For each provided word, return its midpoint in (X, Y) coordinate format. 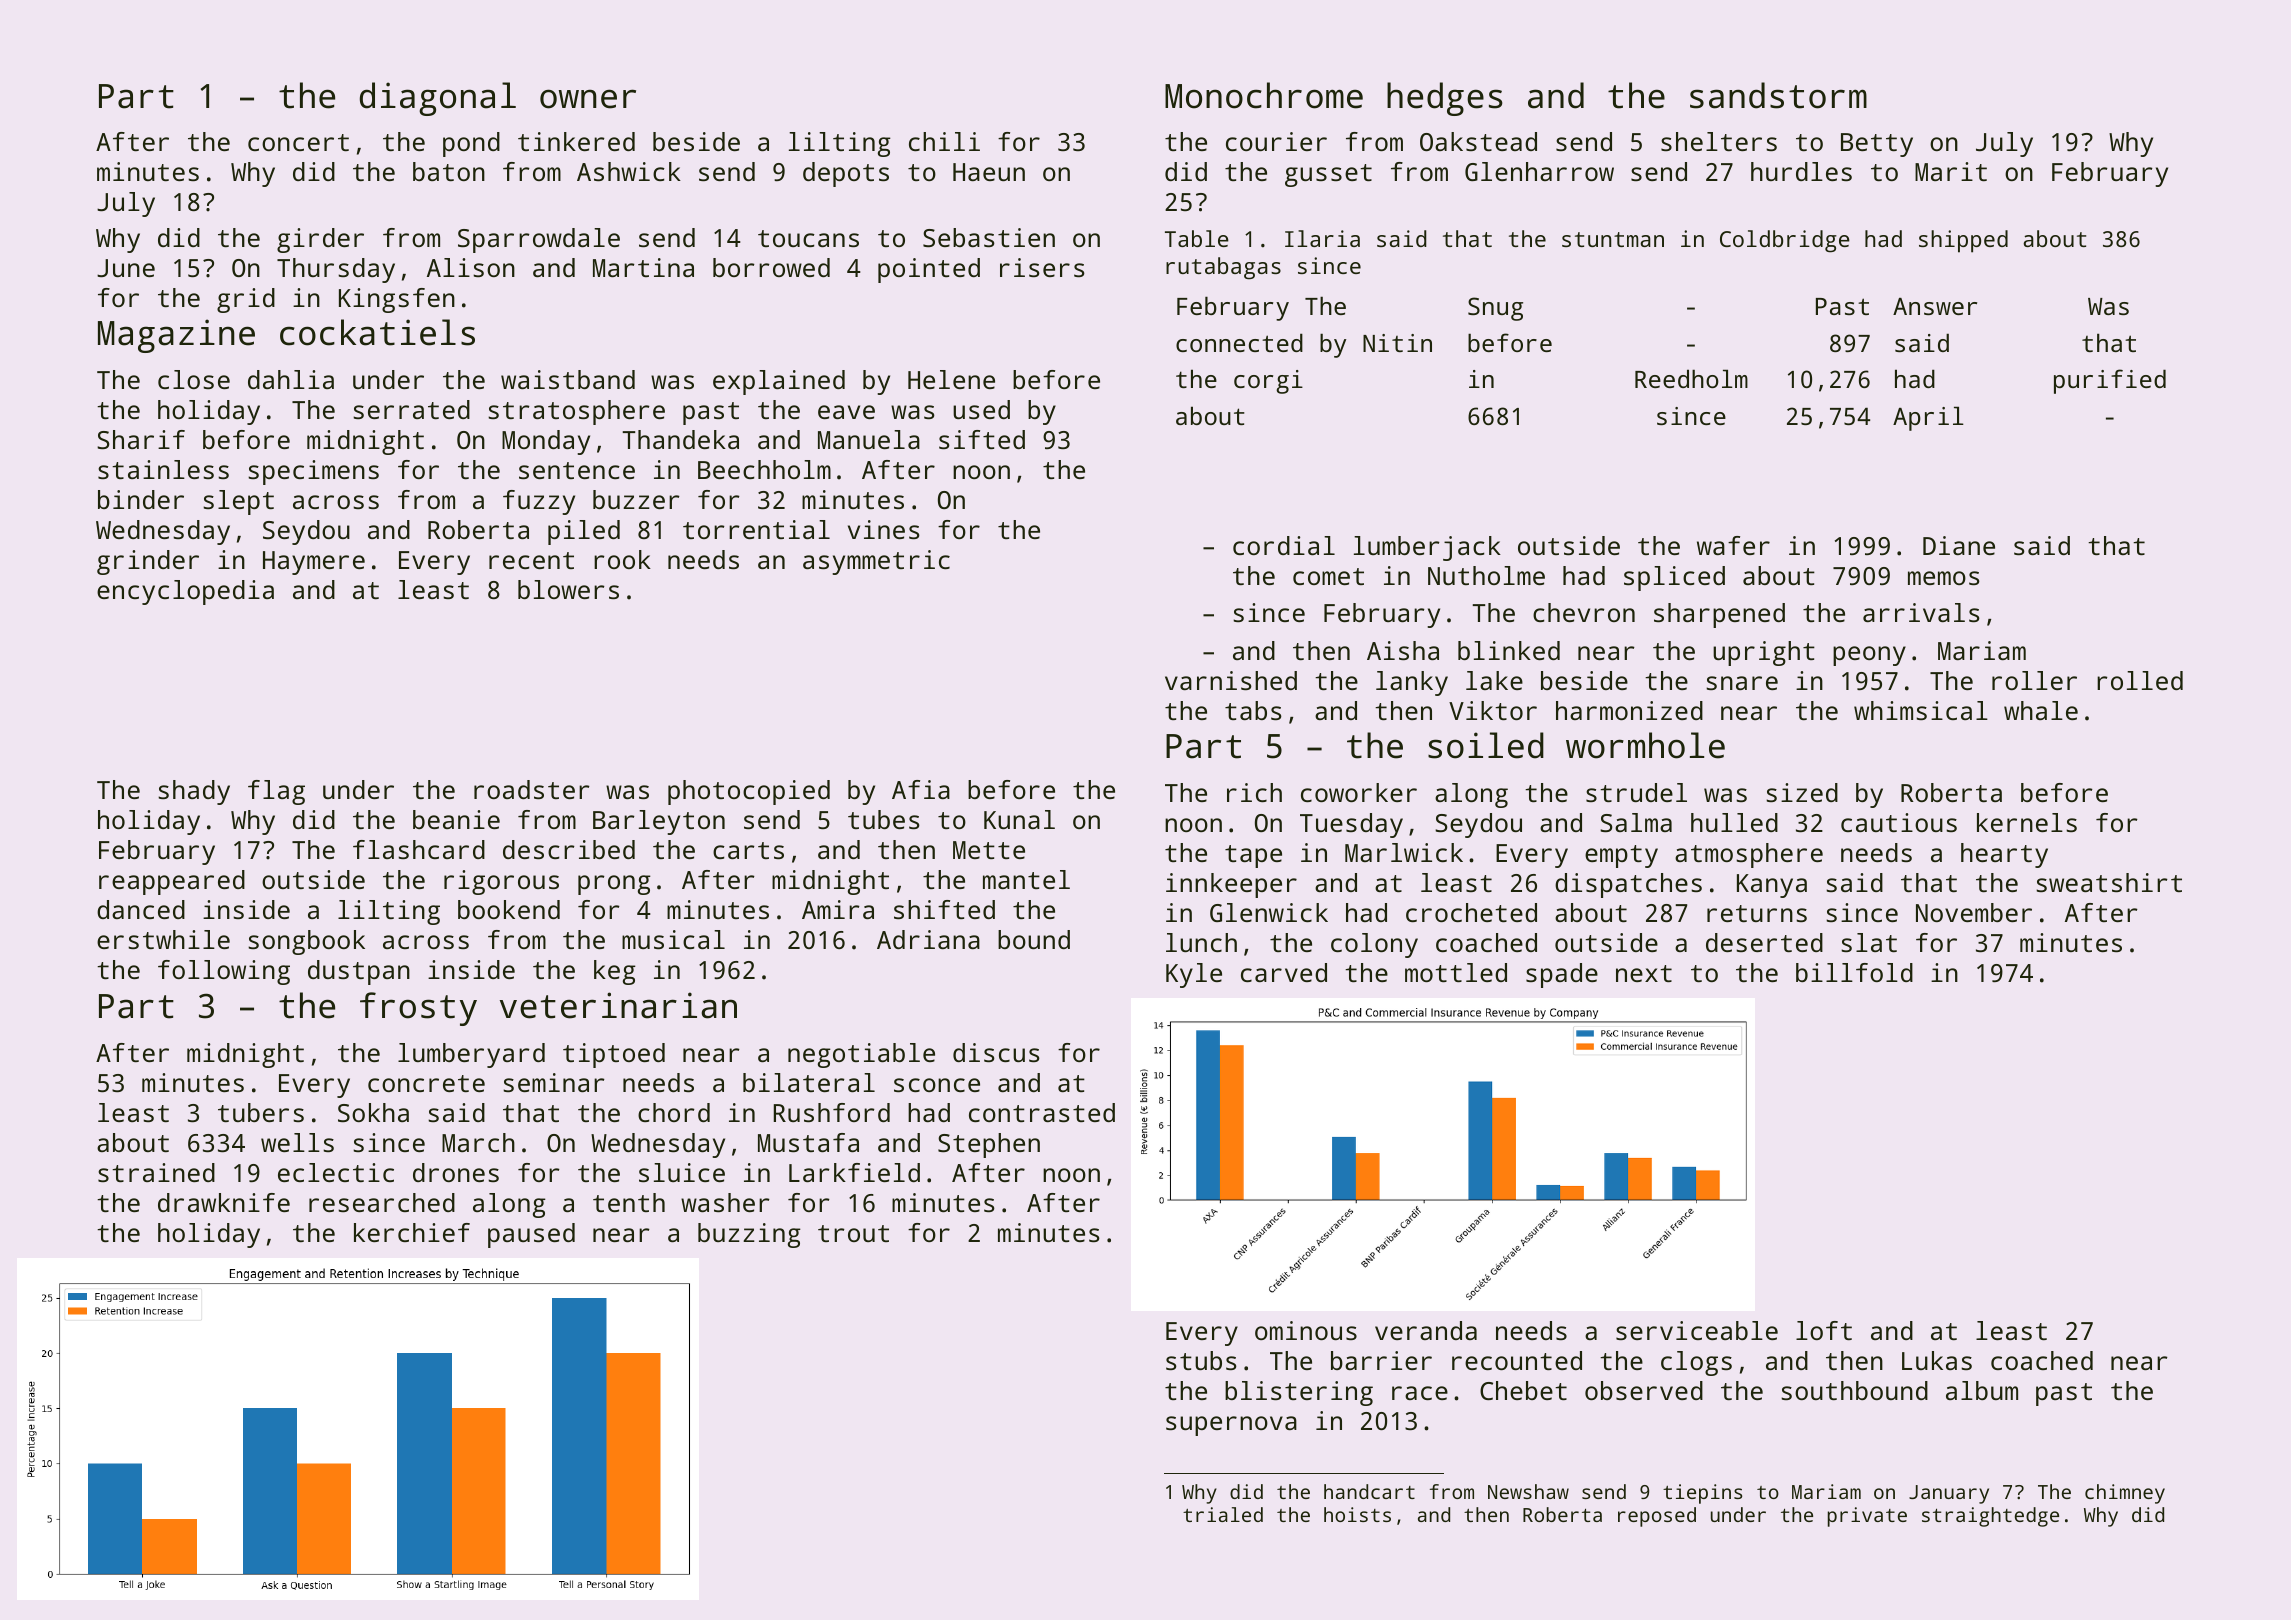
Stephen (989, 1145)
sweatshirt (2109, 882)
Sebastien (989, 237)
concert (298, 142)
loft (1824, 1330)
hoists (1357, 1514)
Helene (951, 379)
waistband (568, 379)
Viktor (1493, 710)
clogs (1696, 1363)
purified (2110, 381)
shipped (1963, 241)
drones (456, 1172)
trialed (1223, 1514)
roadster (532, 789)
